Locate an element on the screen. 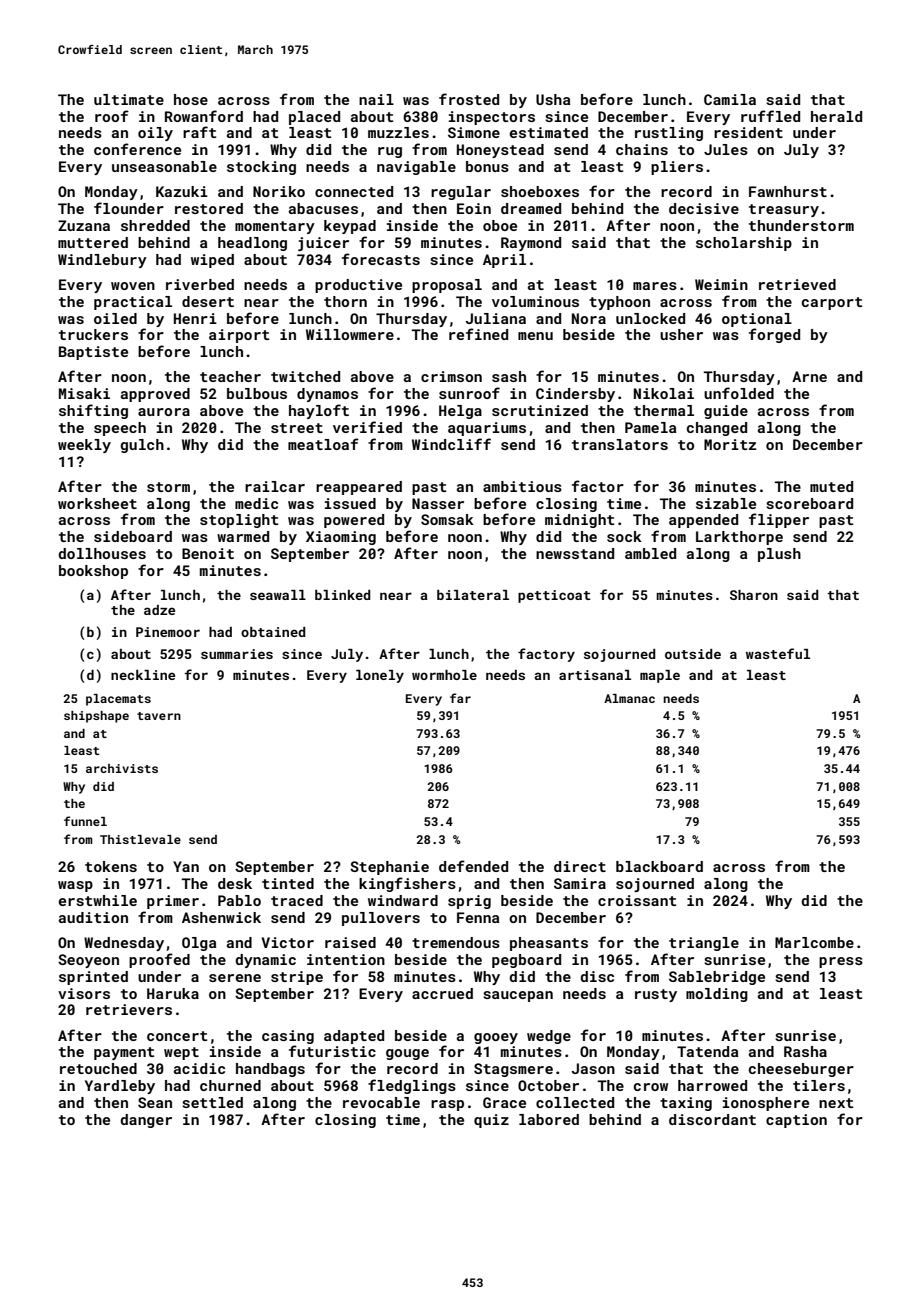 The width and height of the screenshot is (924, 1308). Simone is located at coordinates (474, 132).
